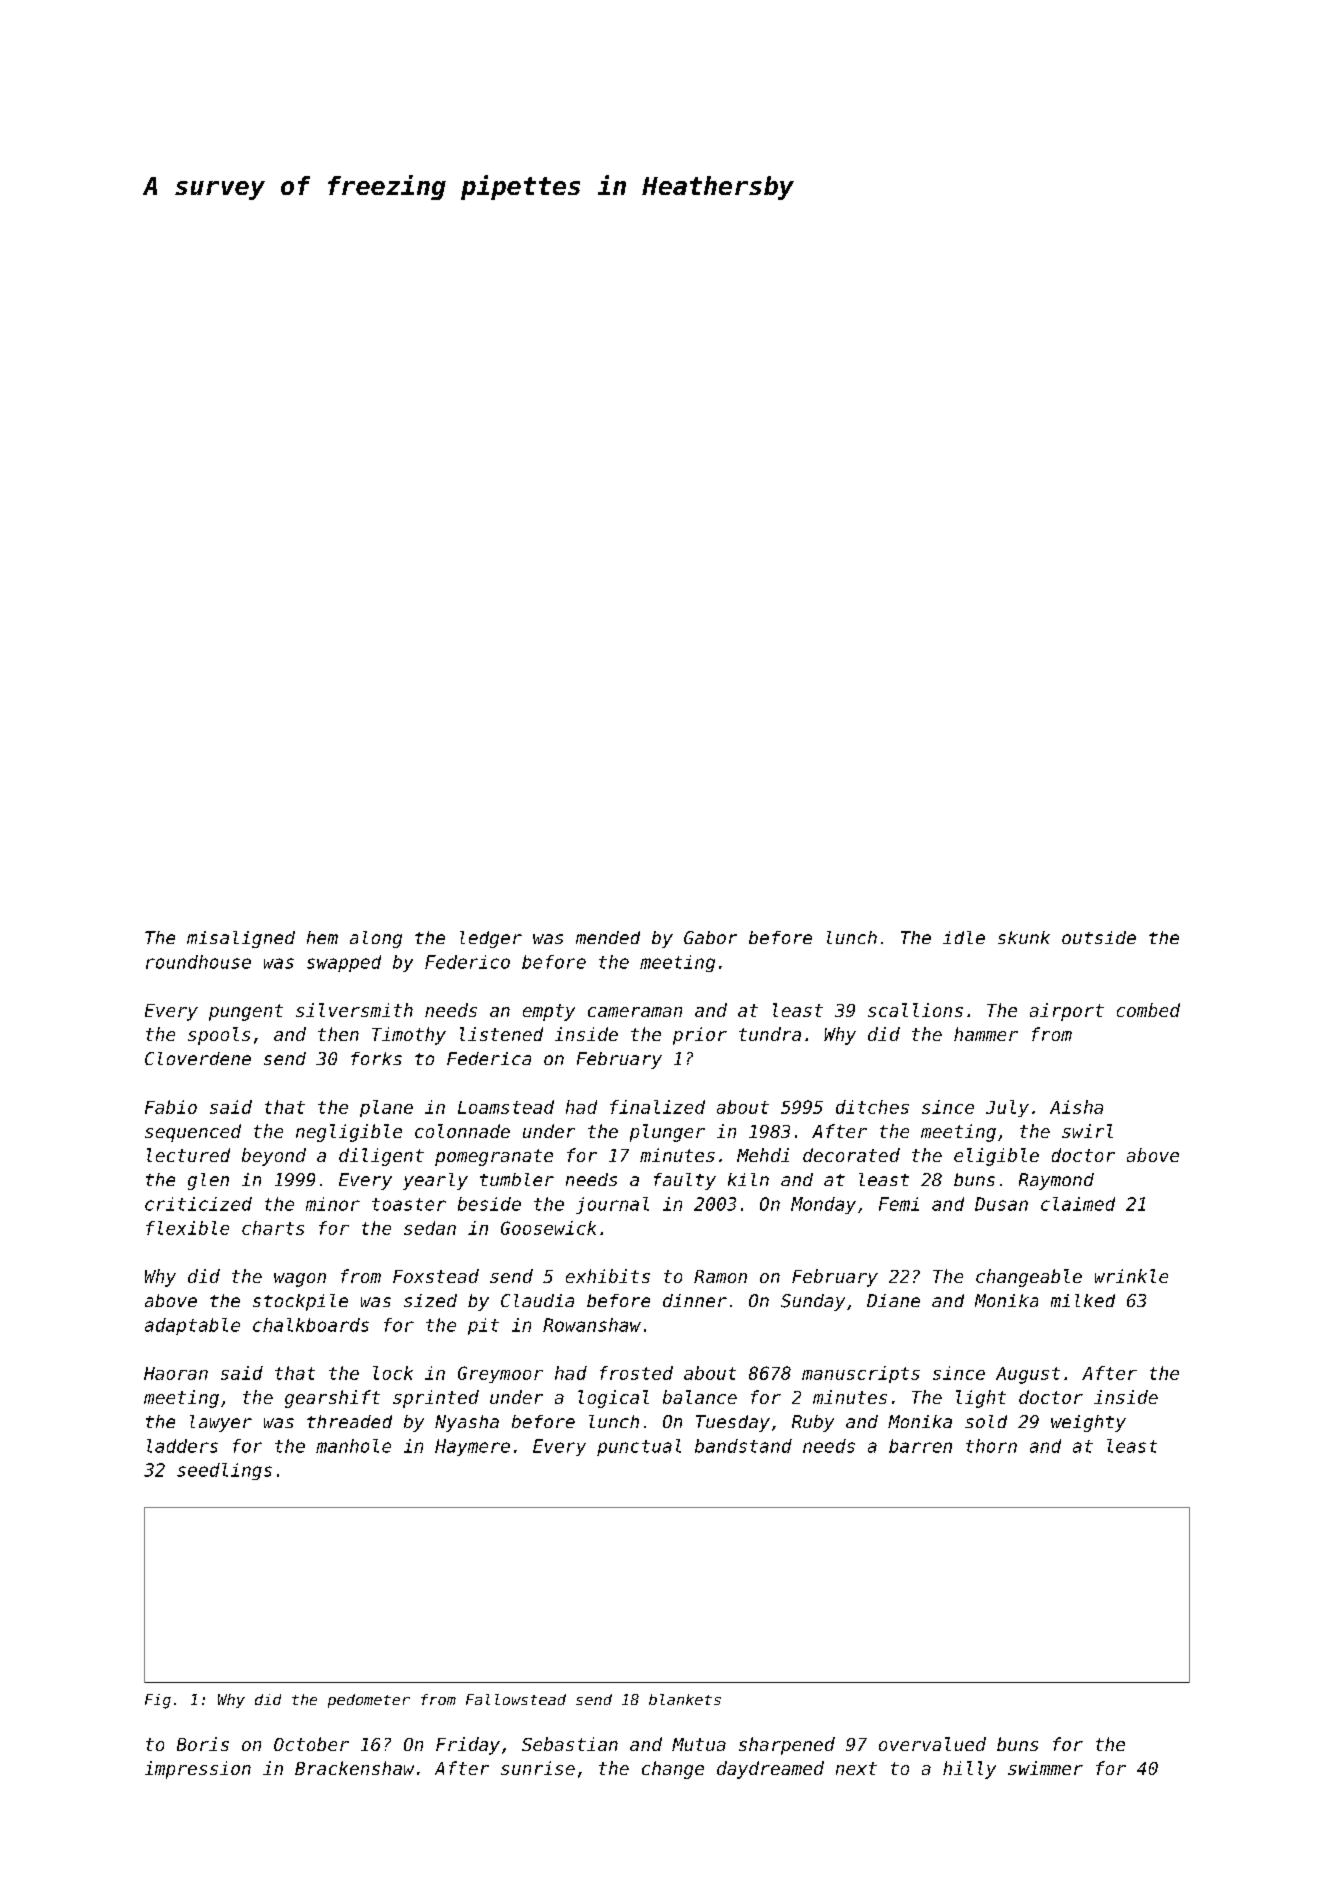  I want to click on exhibits, so click(608, 1276).
